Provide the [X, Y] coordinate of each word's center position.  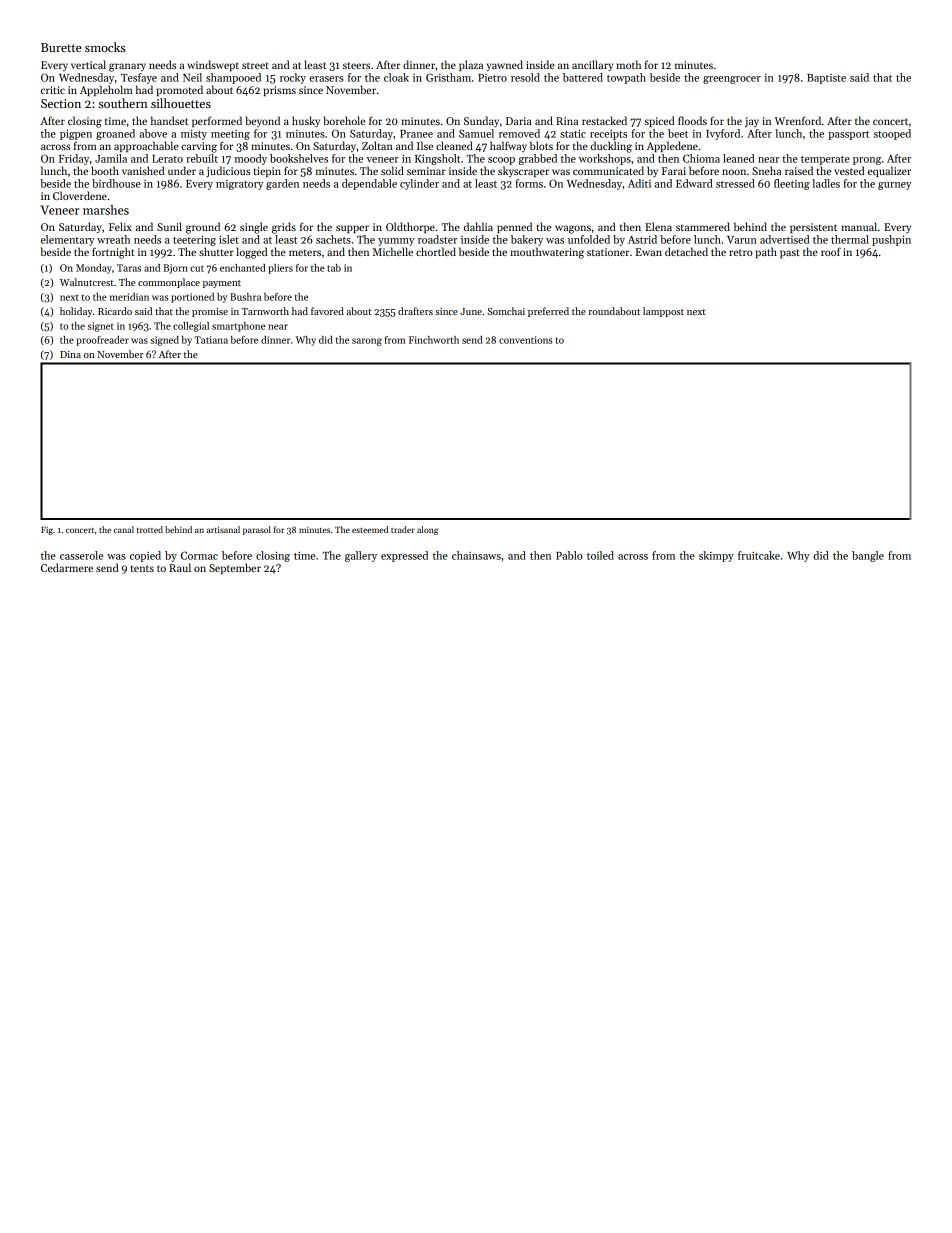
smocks [105, 47]
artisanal [223, 529]
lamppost [663, 312]
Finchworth [434, 340]
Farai [674, 171]
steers [356, 65]
